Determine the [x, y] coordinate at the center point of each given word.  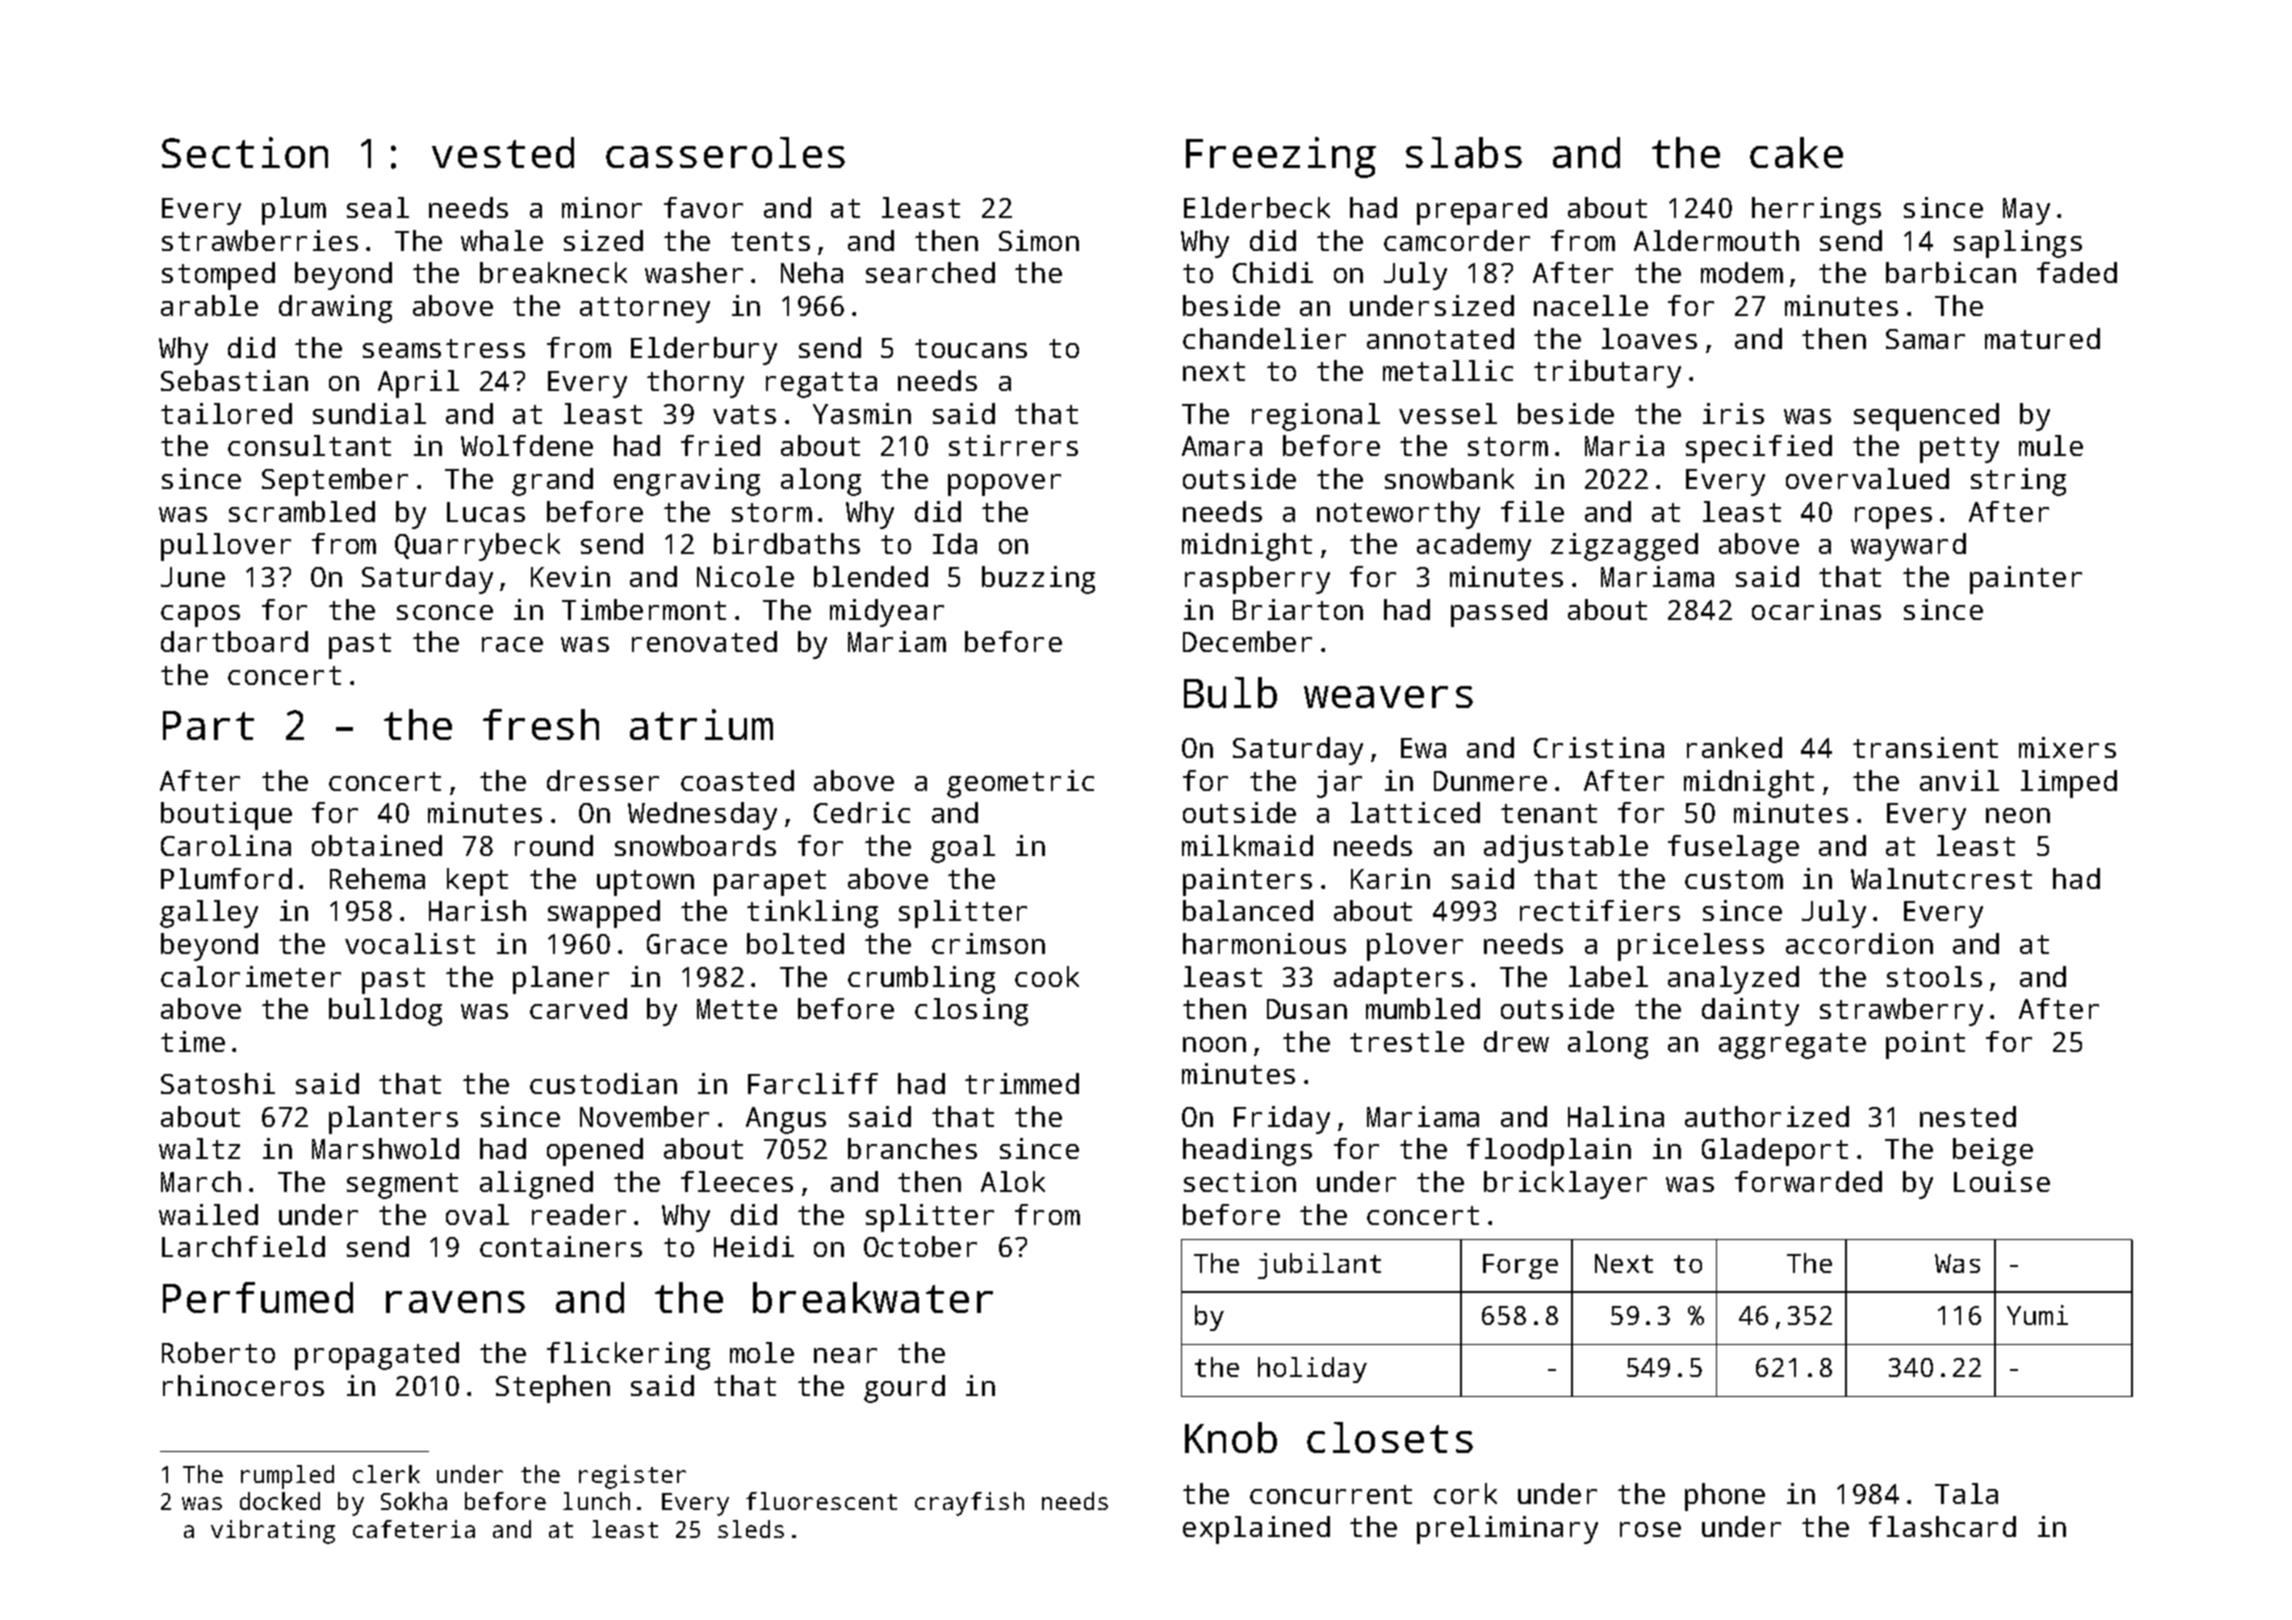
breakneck [553, 272]
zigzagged [1624, 547]
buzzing [1038, 580]
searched [930, 272]
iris [1733, 413]
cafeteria [414, 1529]
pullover [226, 547]
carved [578, 1008]
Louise [2002, 1181]
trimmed [1022, 1083]
